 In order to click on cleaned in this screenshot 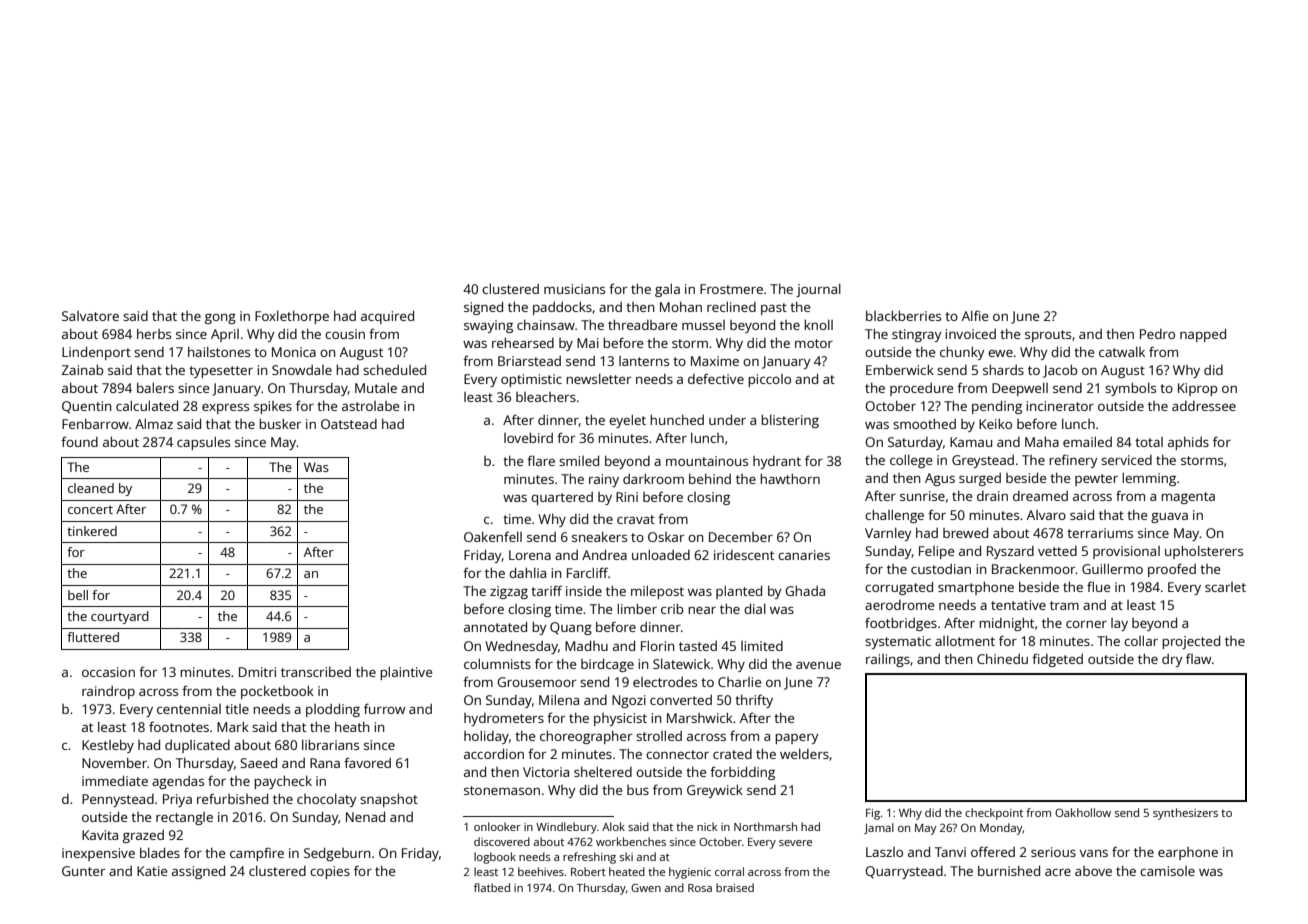, I will do `click(91, 488)`.
